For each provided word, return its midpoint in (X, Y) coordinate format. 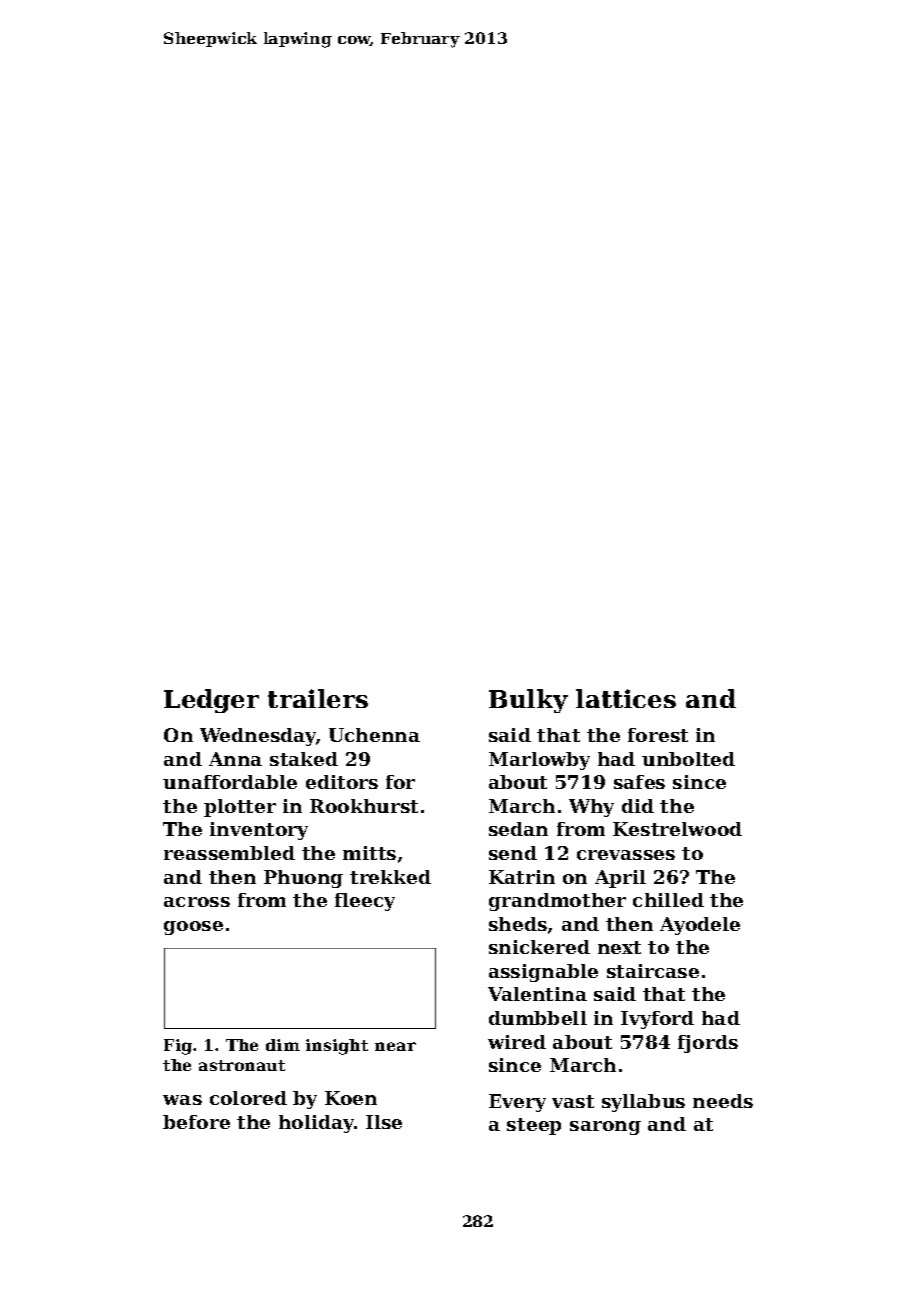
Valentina (537, 994)
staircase (653, 971)
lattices (626, 698)
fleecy (365, 902)
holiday (317, 1124)
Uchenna (374, 735)
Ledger (211, 701)
